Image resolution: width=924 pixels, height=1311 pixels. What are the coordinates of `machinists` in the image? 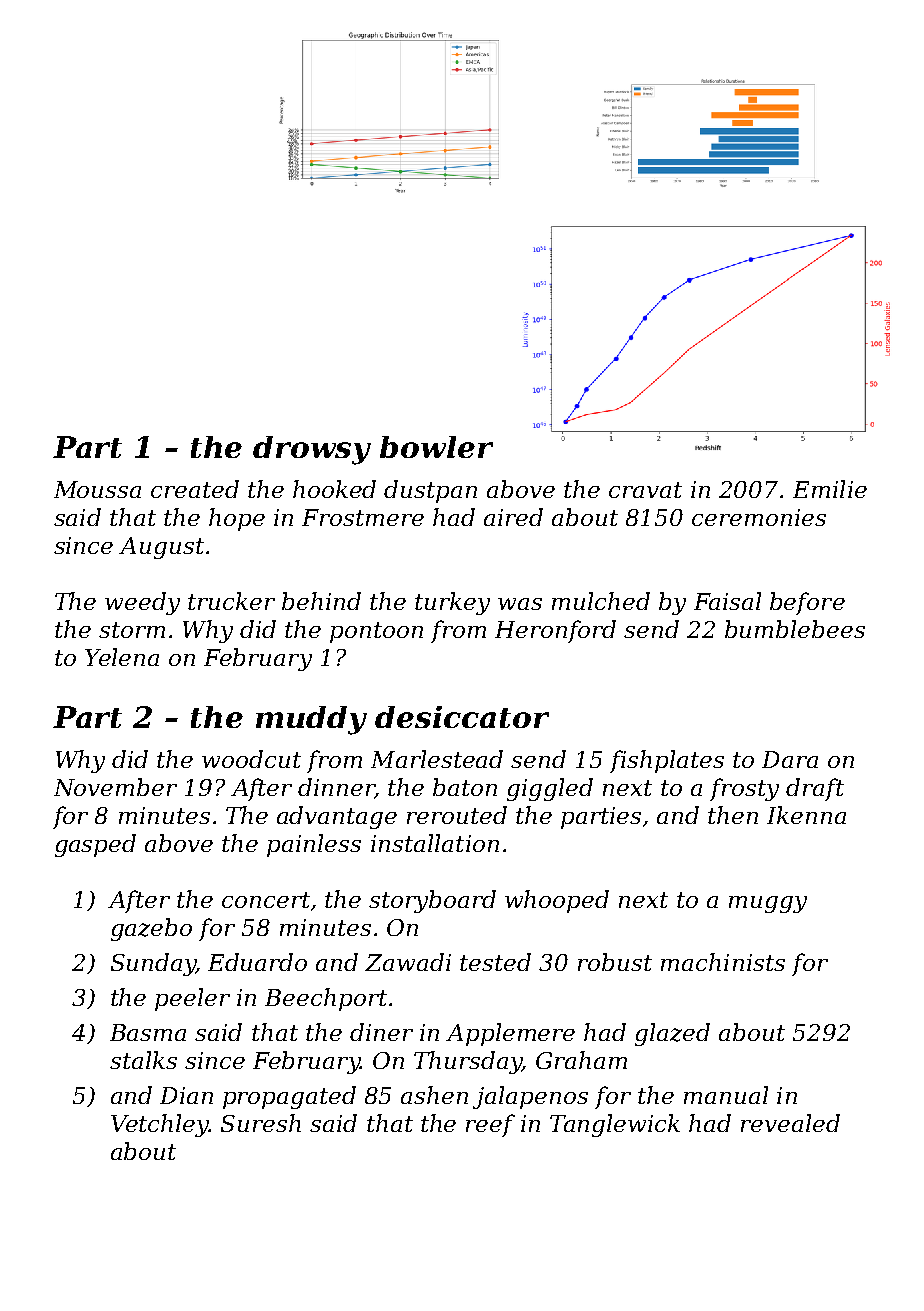 It's located at (723, 962).
